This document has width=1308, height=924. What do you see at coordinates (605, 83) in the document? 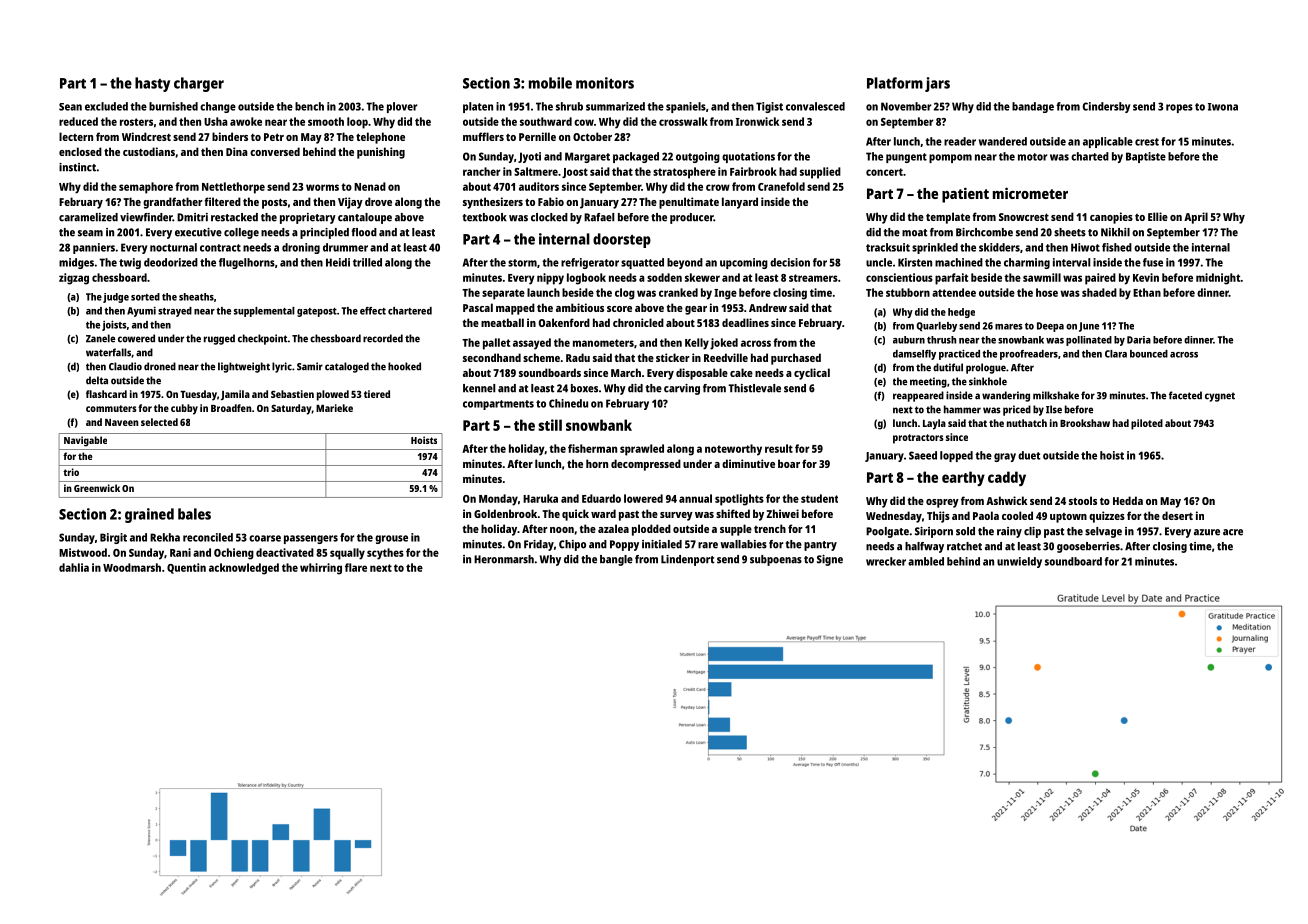
I see `monitors` at bounding box center [605, 83].
